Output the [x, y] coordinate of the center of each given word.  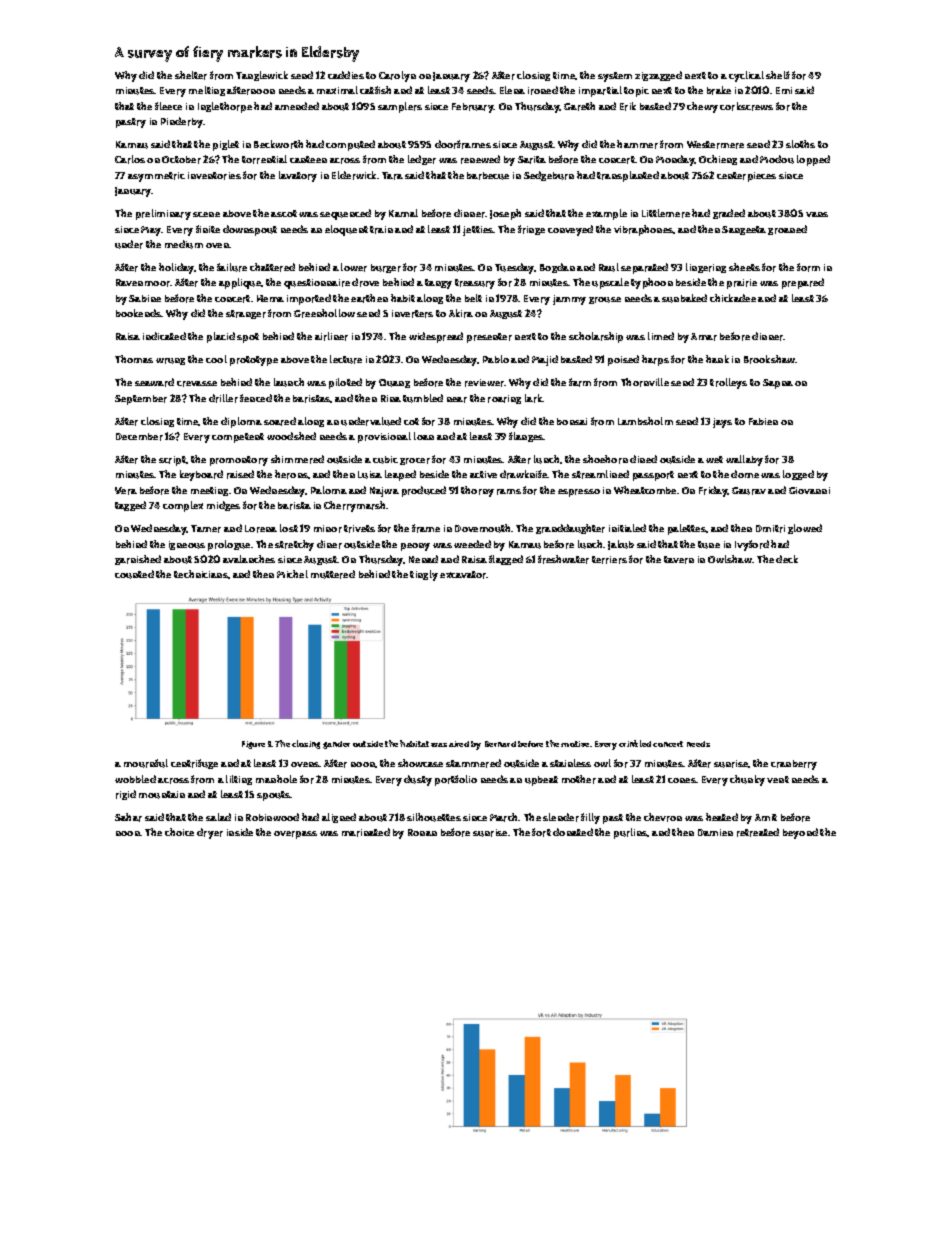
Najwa [384, 492]
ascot [284, 213]
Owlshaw [730, 559]
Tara [392, 176]
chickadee [733, 298]
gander [336, 745]
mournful [146, 763]
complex [183, 506]
